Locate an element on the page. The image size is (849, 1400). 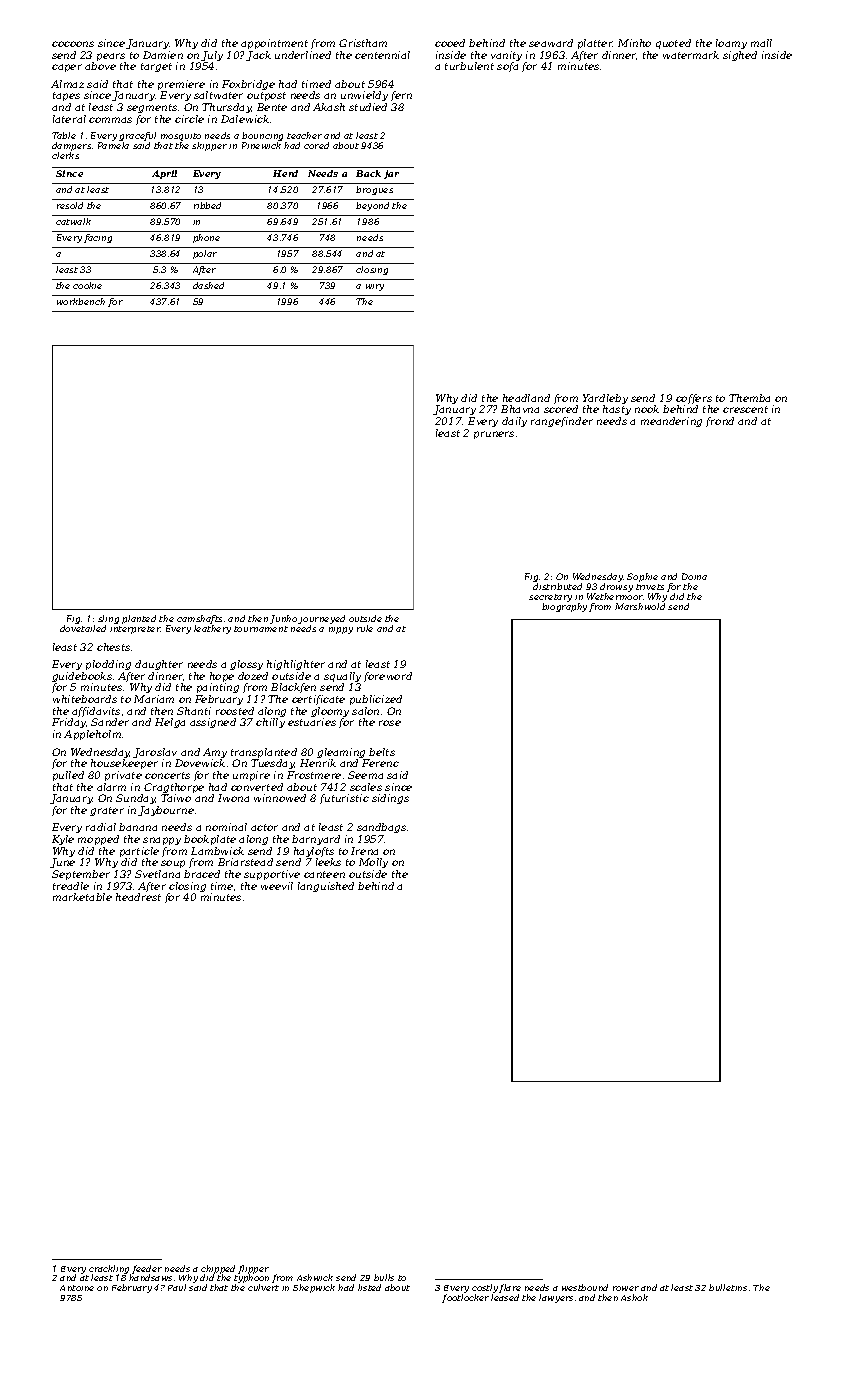
Themba is located at coordinates (749, 398).
